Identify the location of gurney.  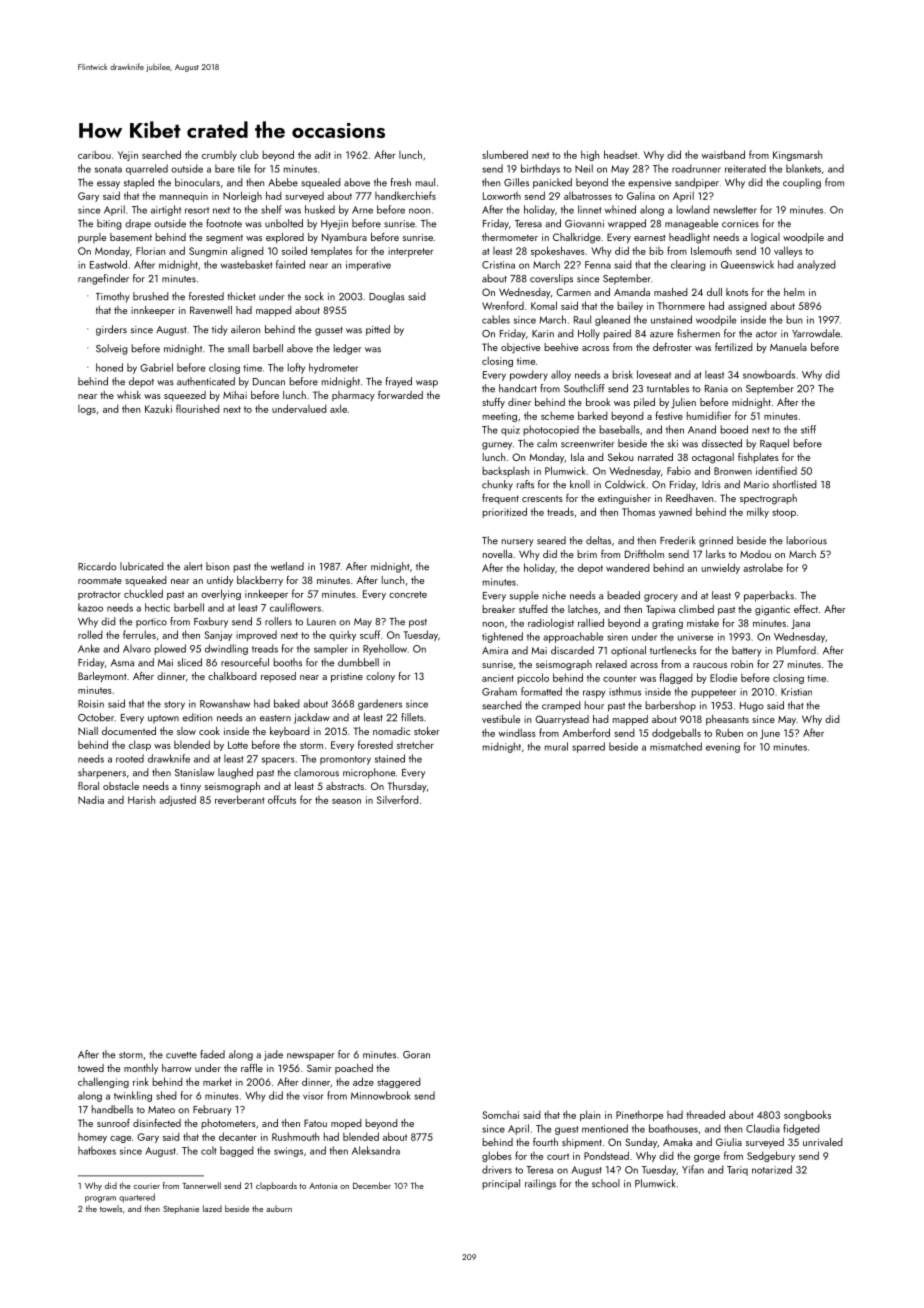
(497, 446).
